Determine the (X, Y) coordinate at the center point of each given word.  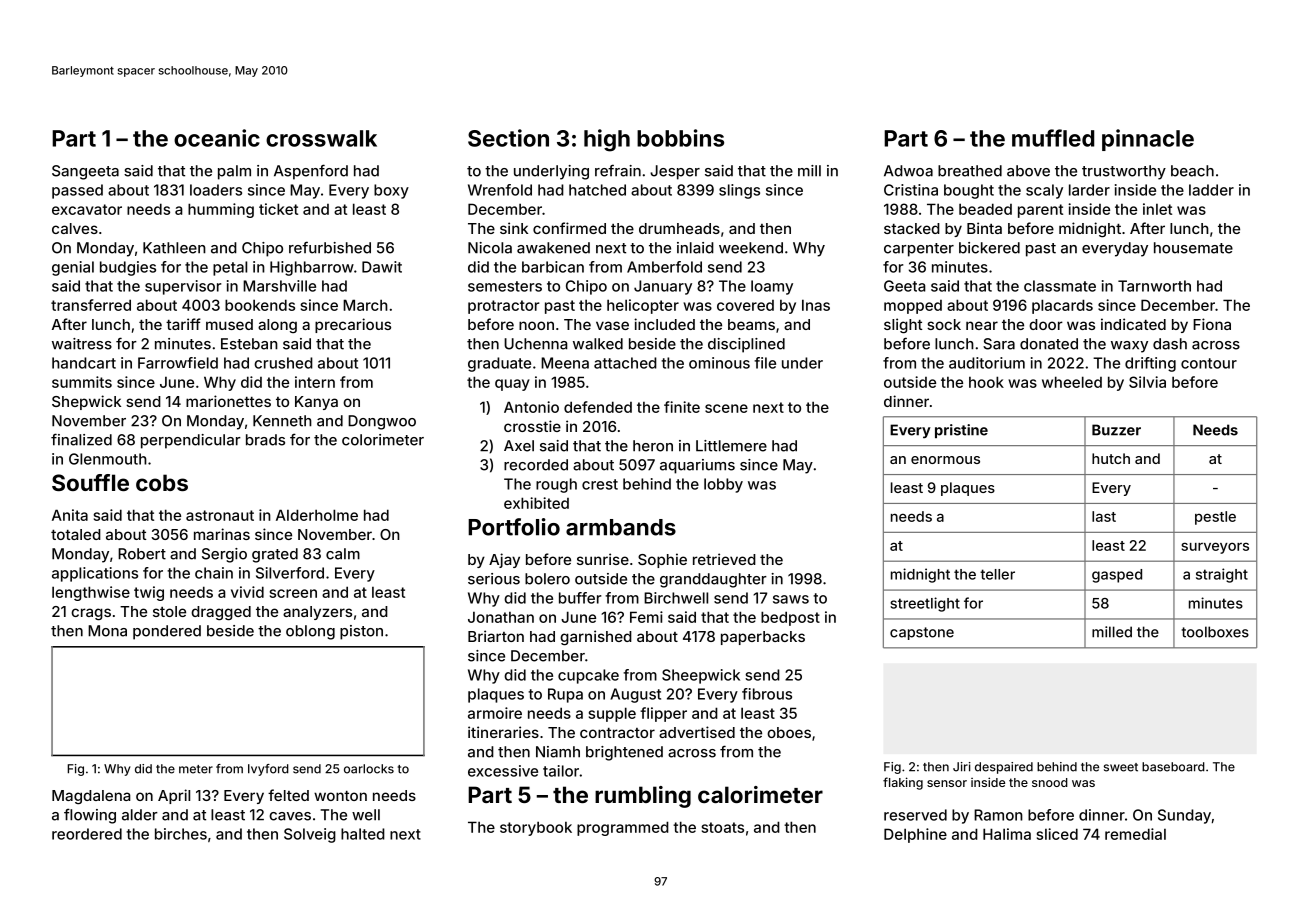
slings (739, 191)
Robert (142, 554)
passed (77, 191)
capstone (922, 633)
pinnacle (1148, 140)
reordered (87, 834)
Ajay (504, 560)
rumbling (643, 797)
